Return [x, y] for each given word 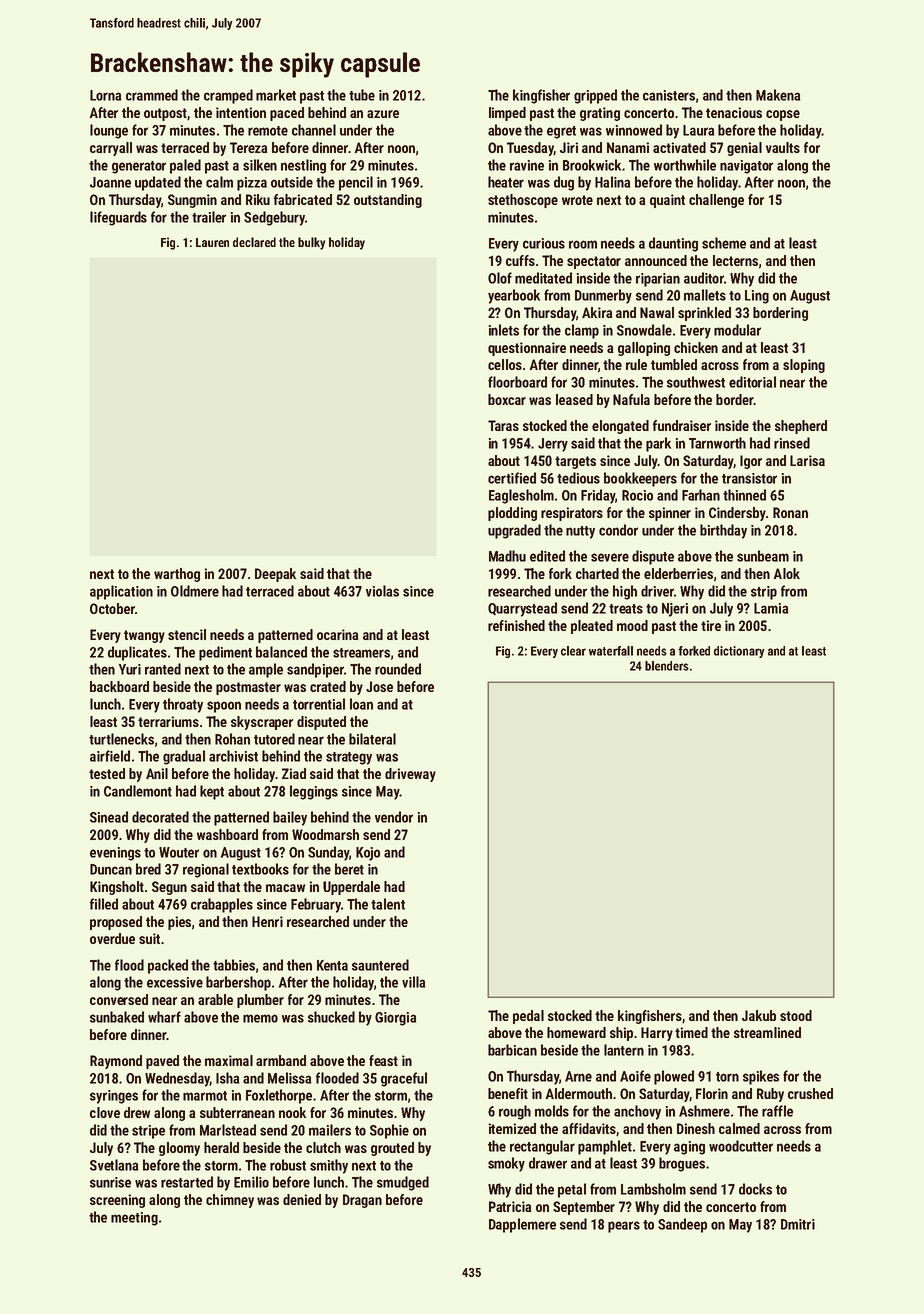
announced [656, 260]
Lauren [212, 242]
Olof [500, 278]
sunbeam [763, 556]
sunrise [110, 1182]
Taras [503, 425]
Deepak [275, 575]
